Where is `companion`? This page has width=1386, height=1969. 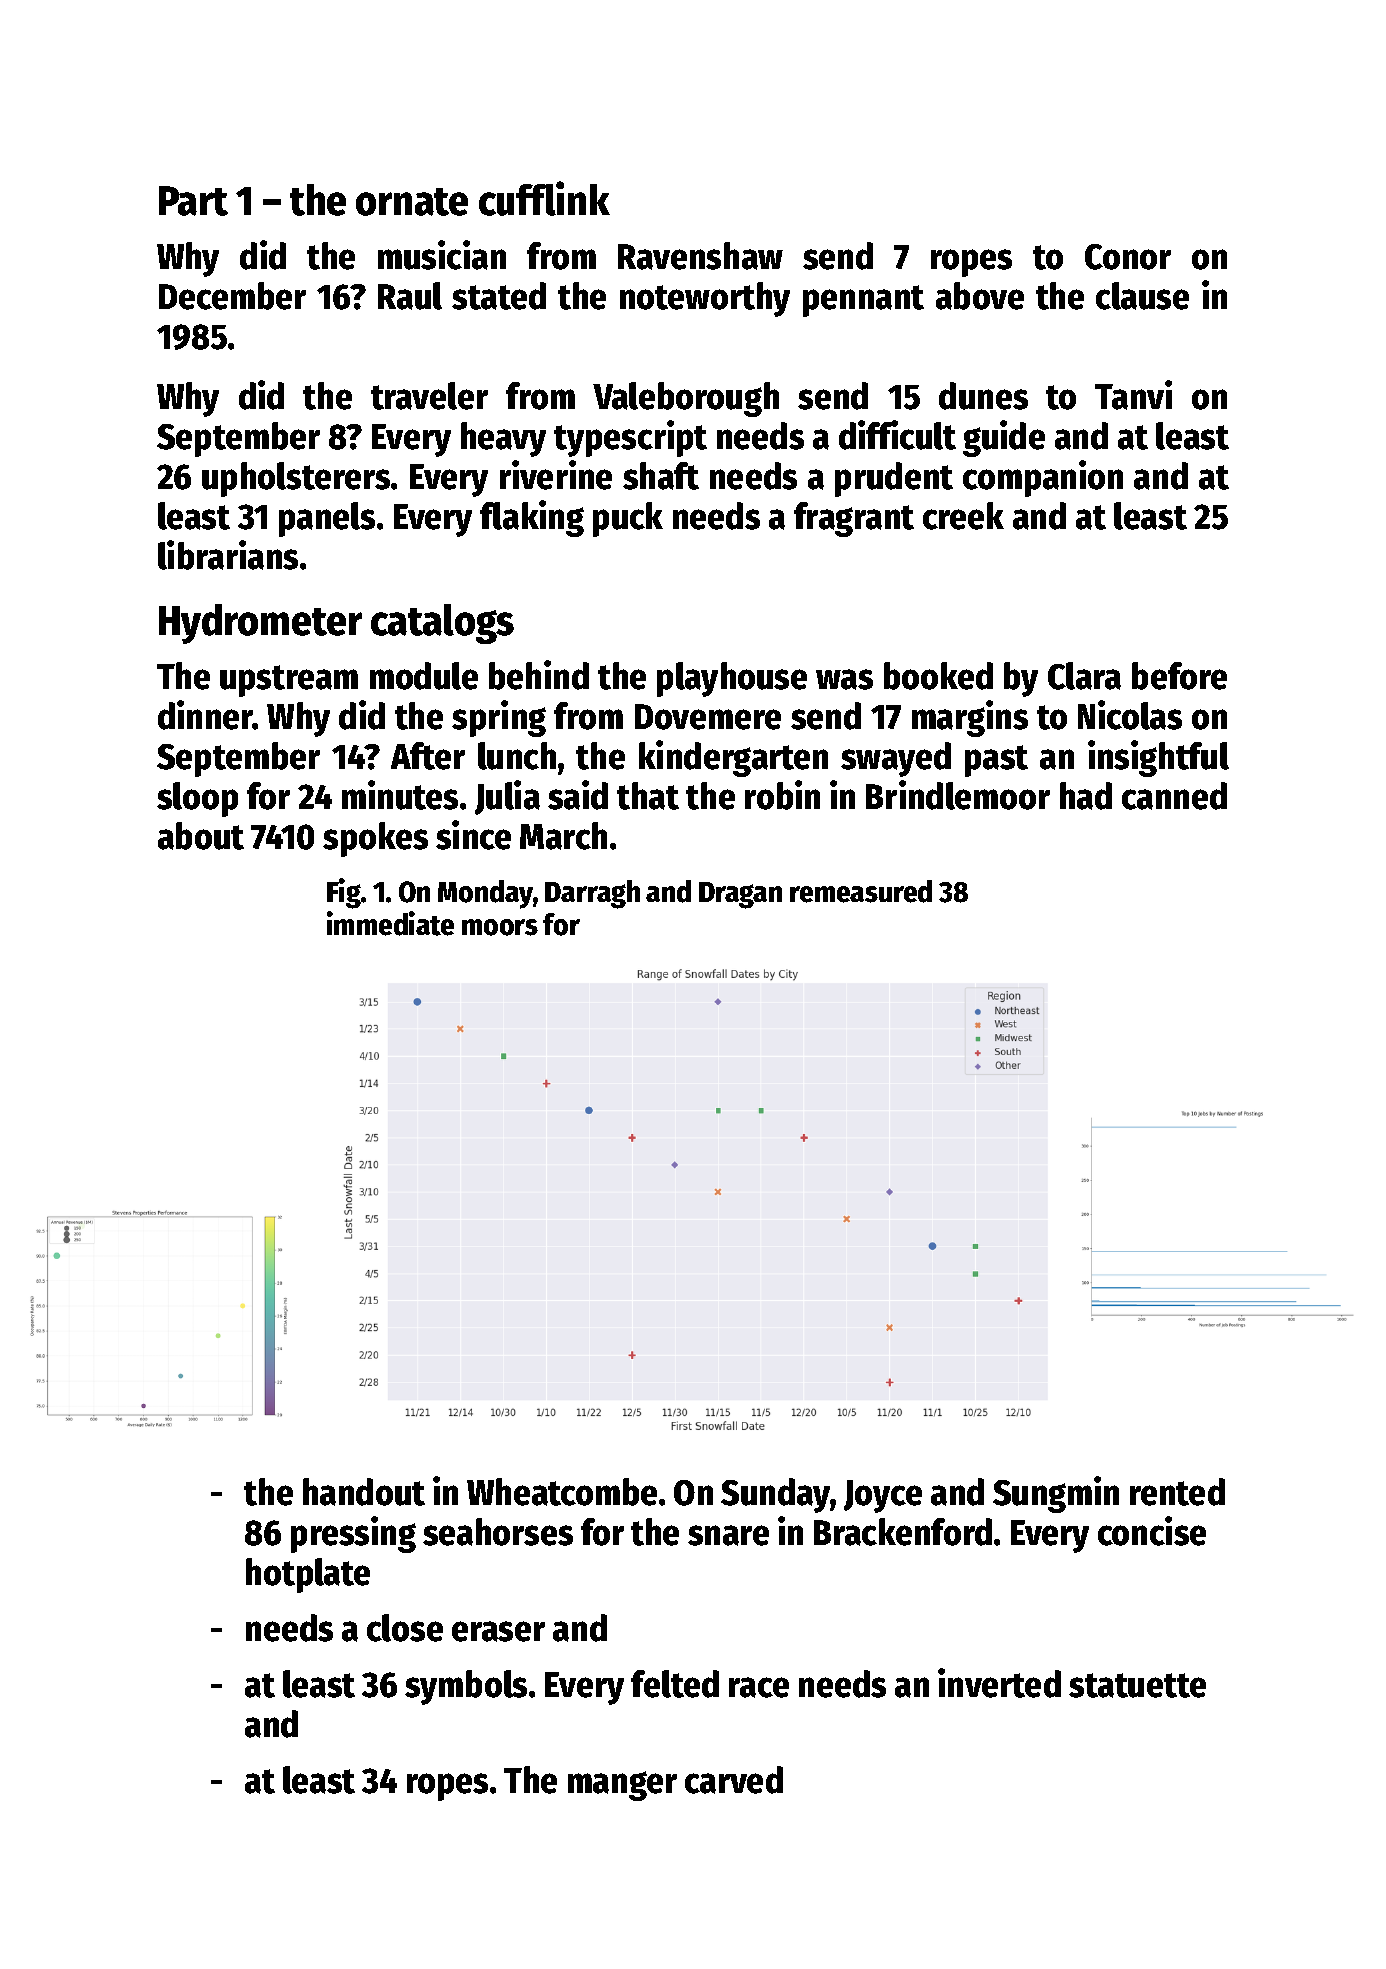
companion is located at coordinates (1043, 478).
